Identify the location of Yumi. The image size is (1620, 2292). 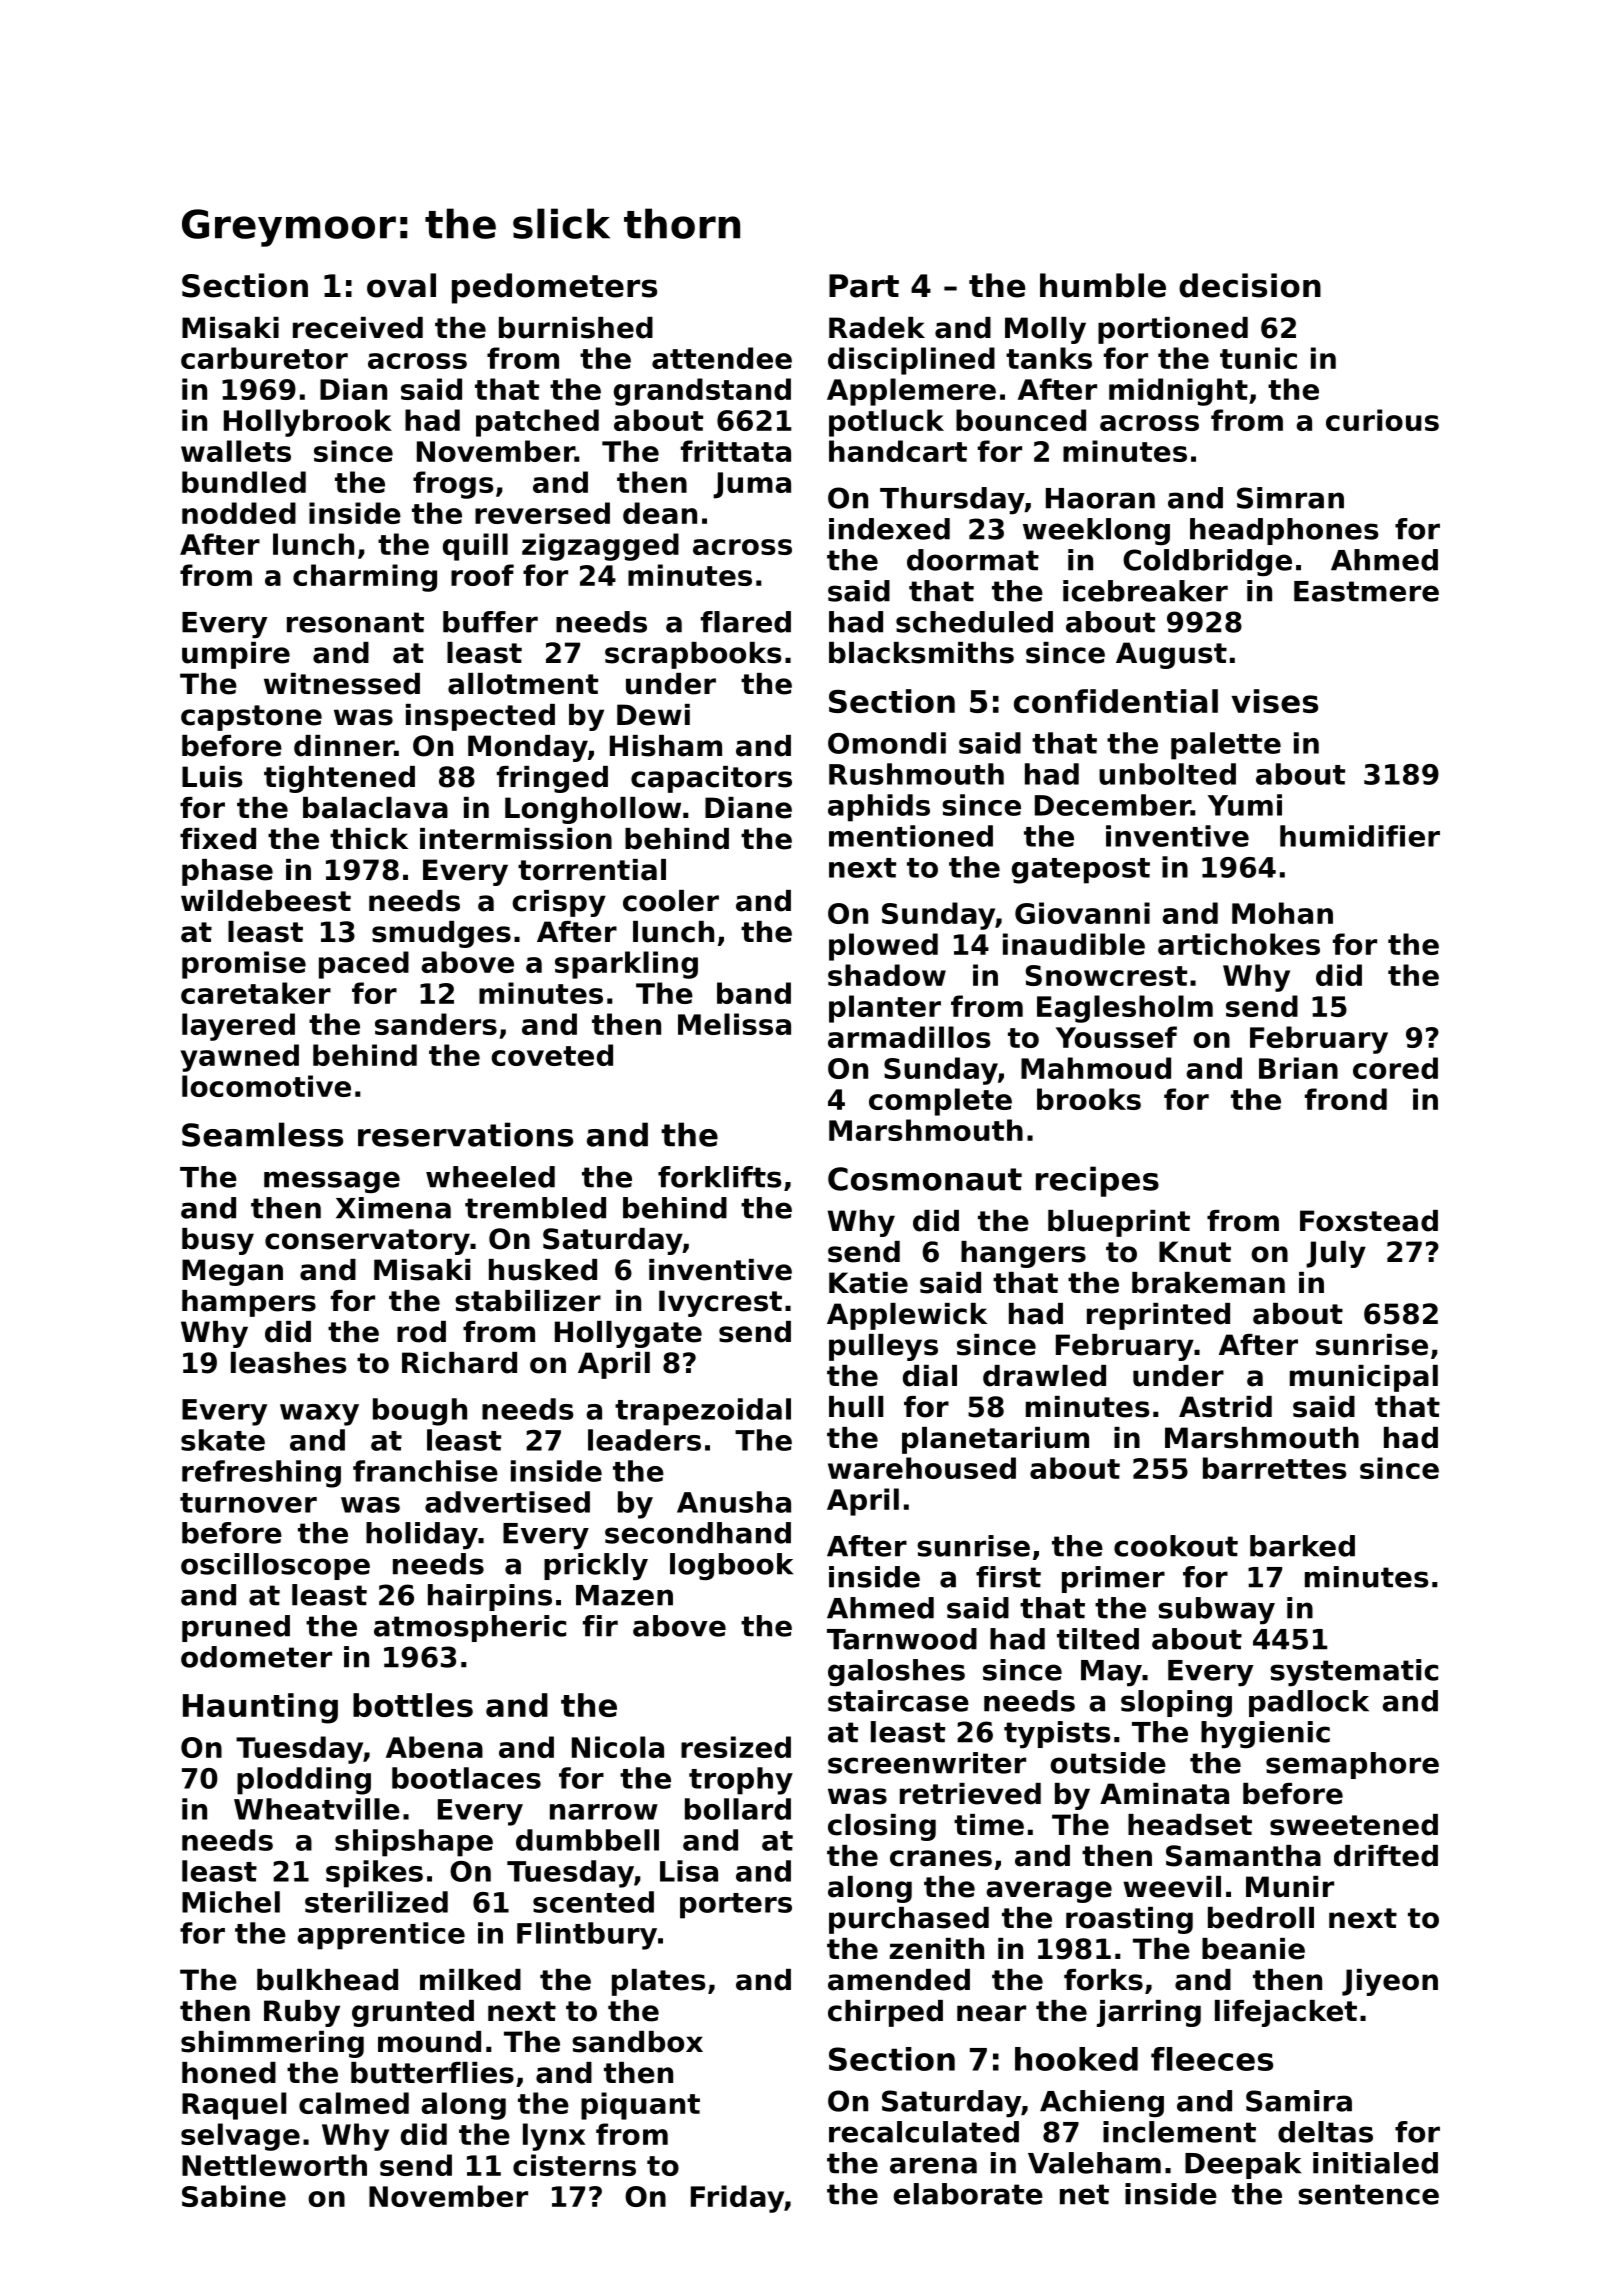
(1245, 805).
